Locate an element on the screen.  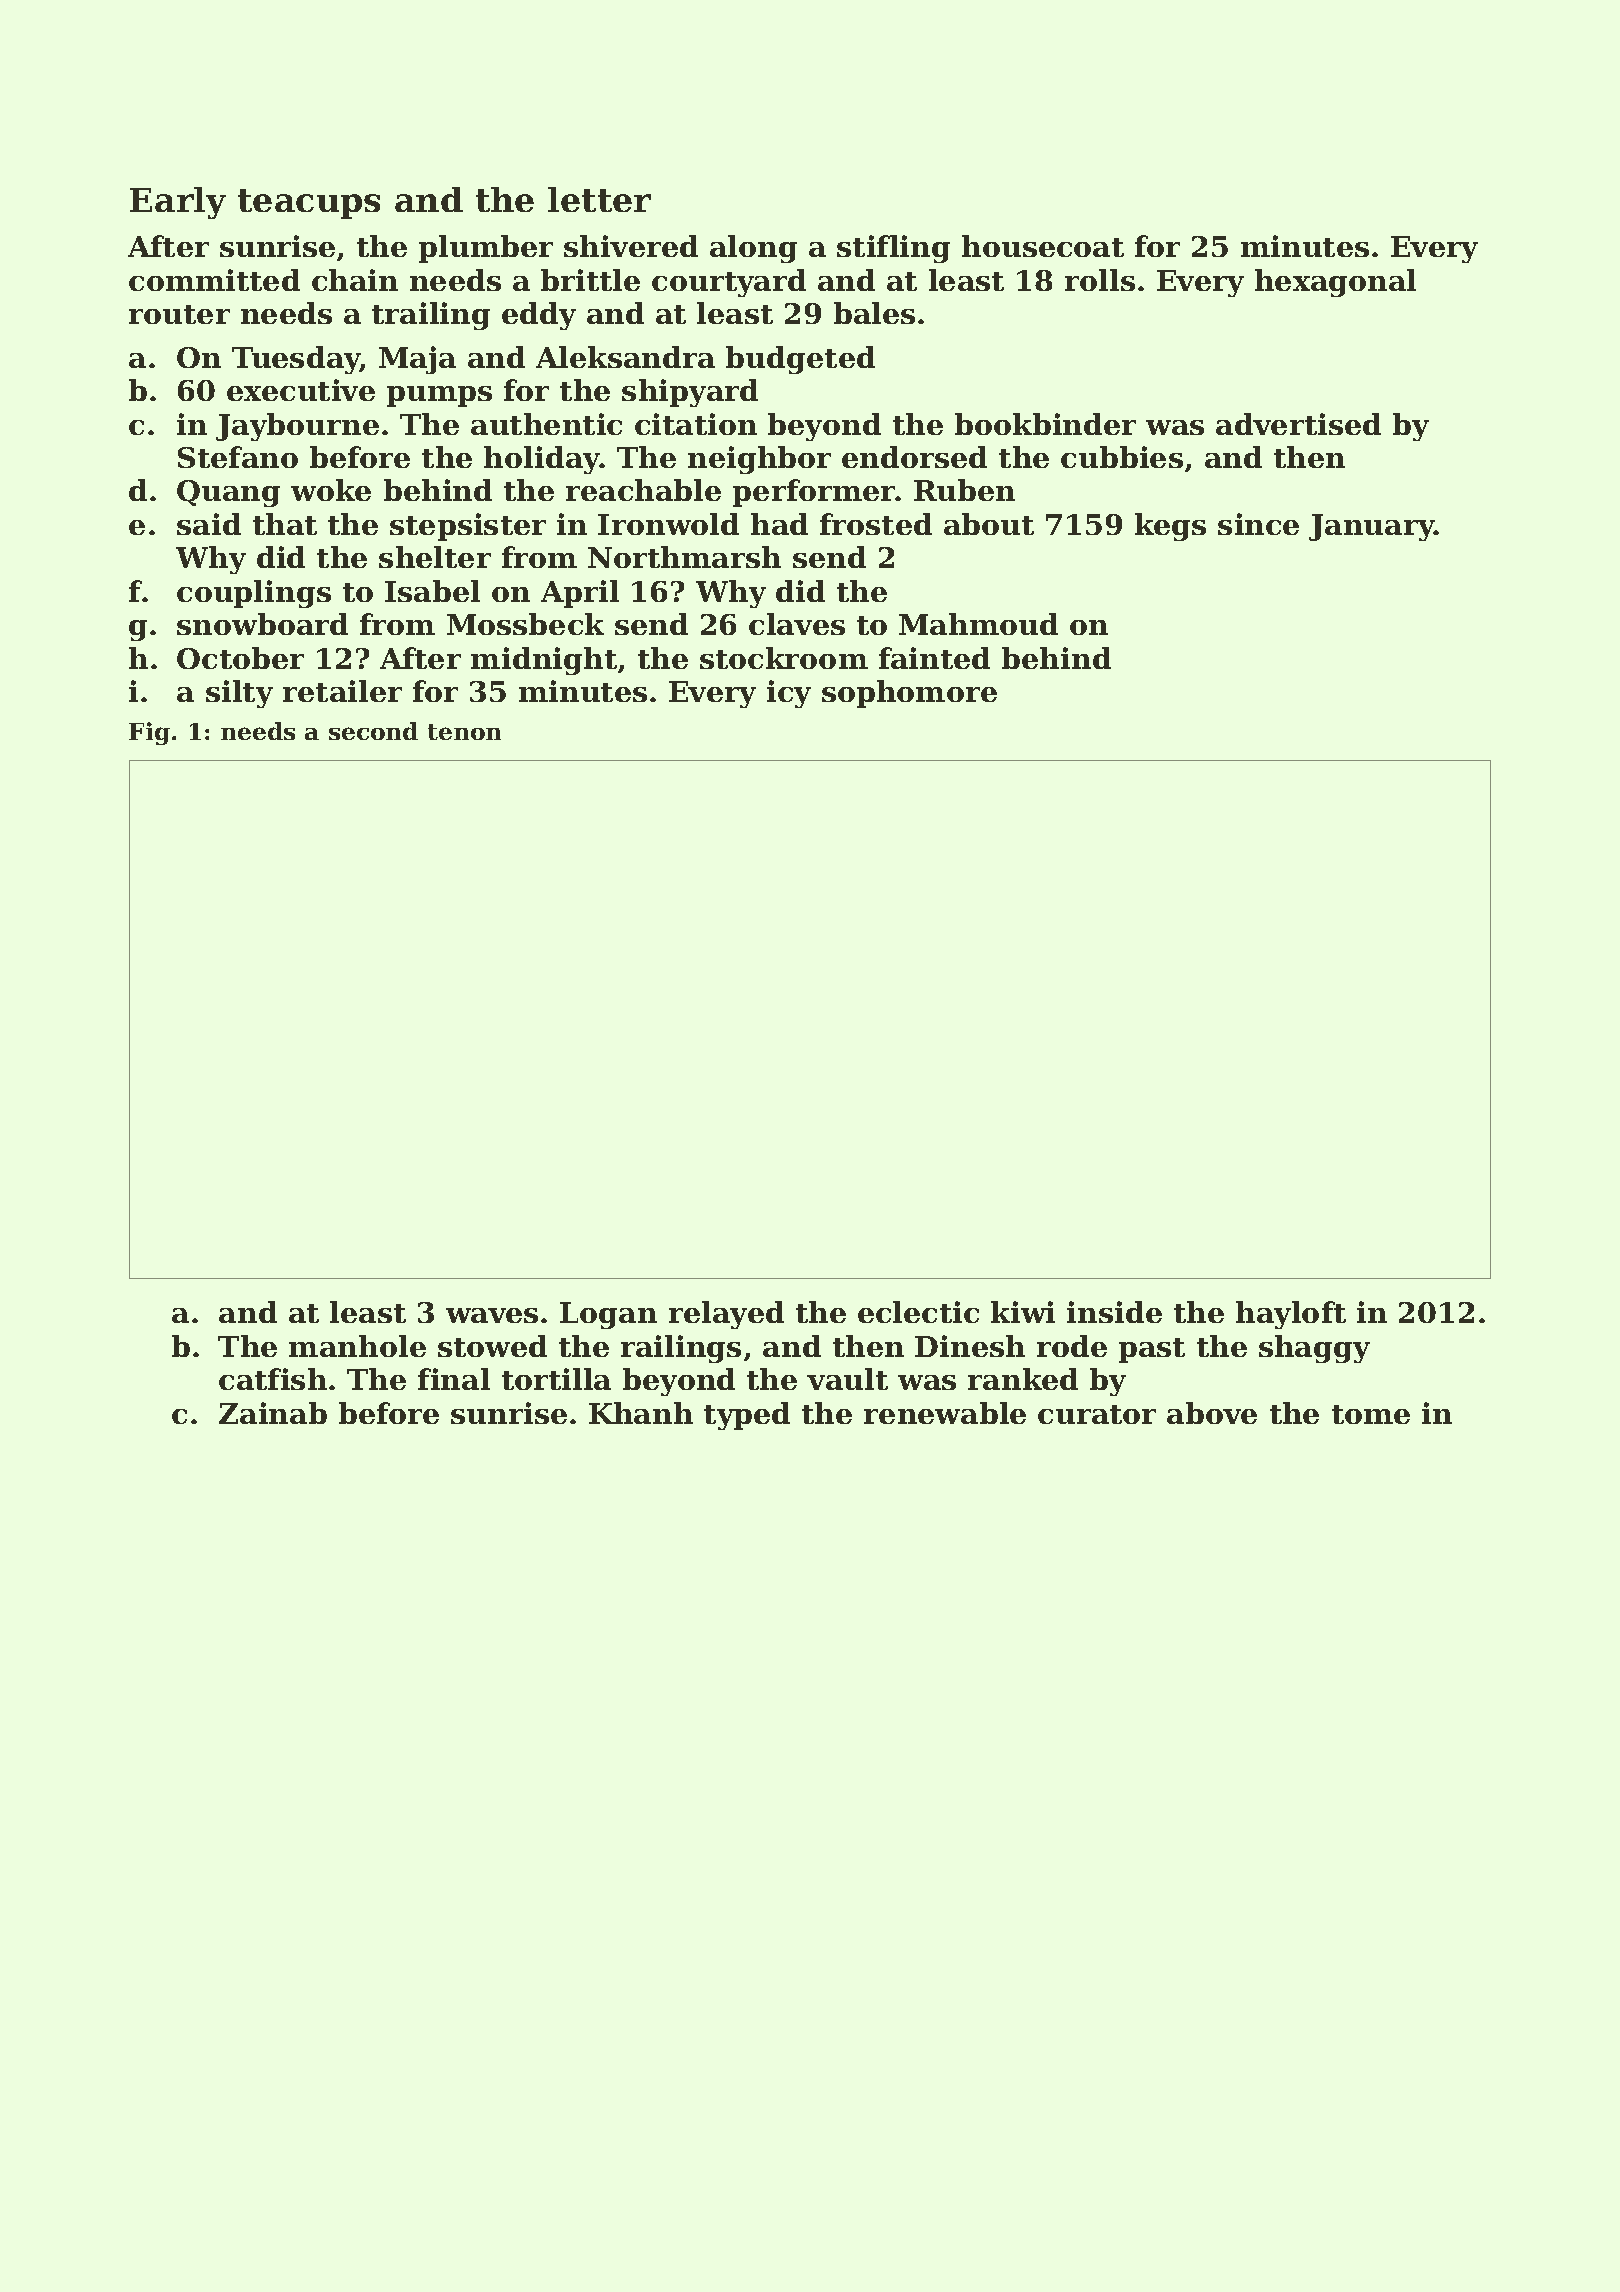
Zainab is located at coordinates (273, 1413).
